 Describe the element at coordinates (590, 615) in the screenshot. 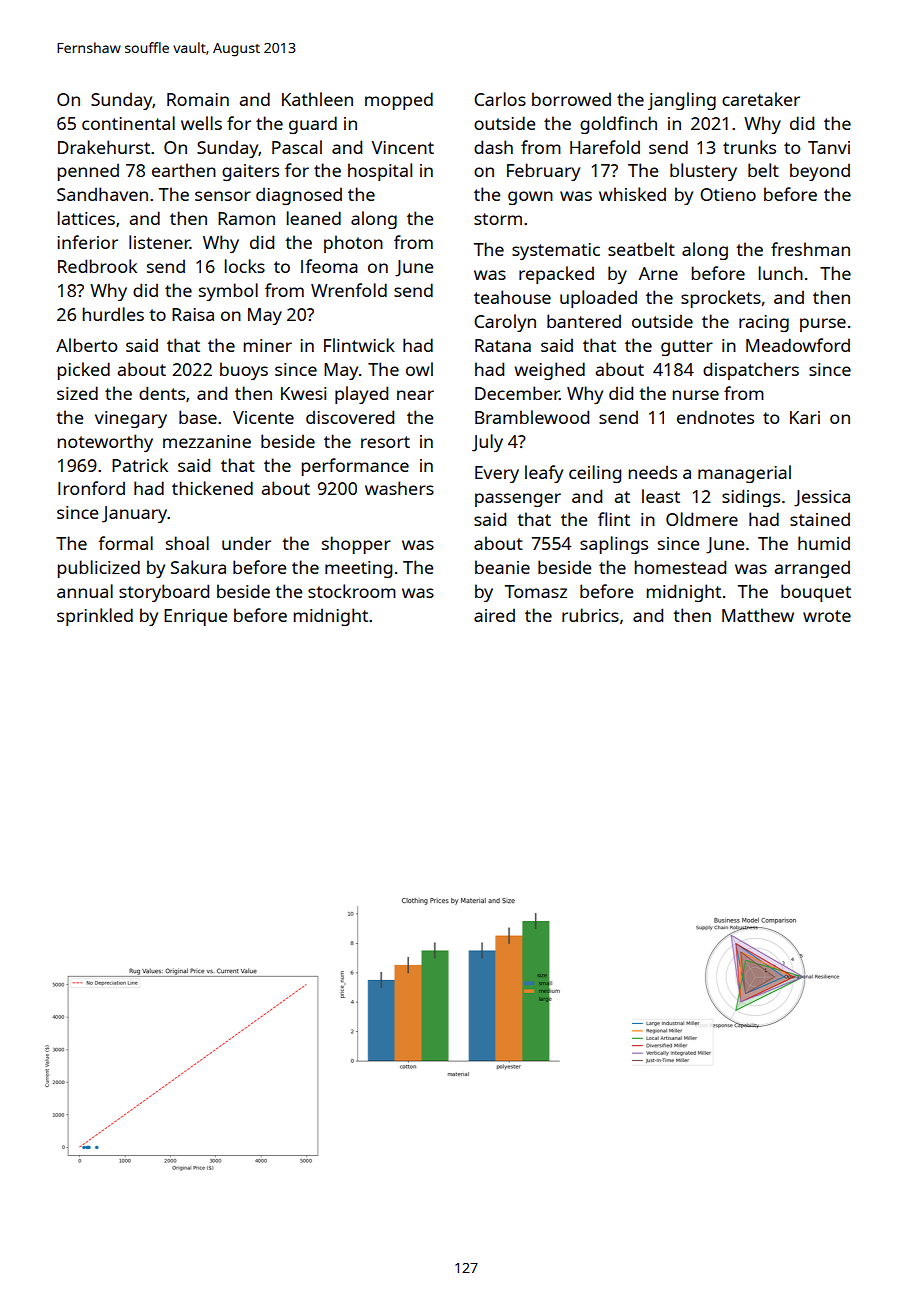

I see `rubrics` at that location.
